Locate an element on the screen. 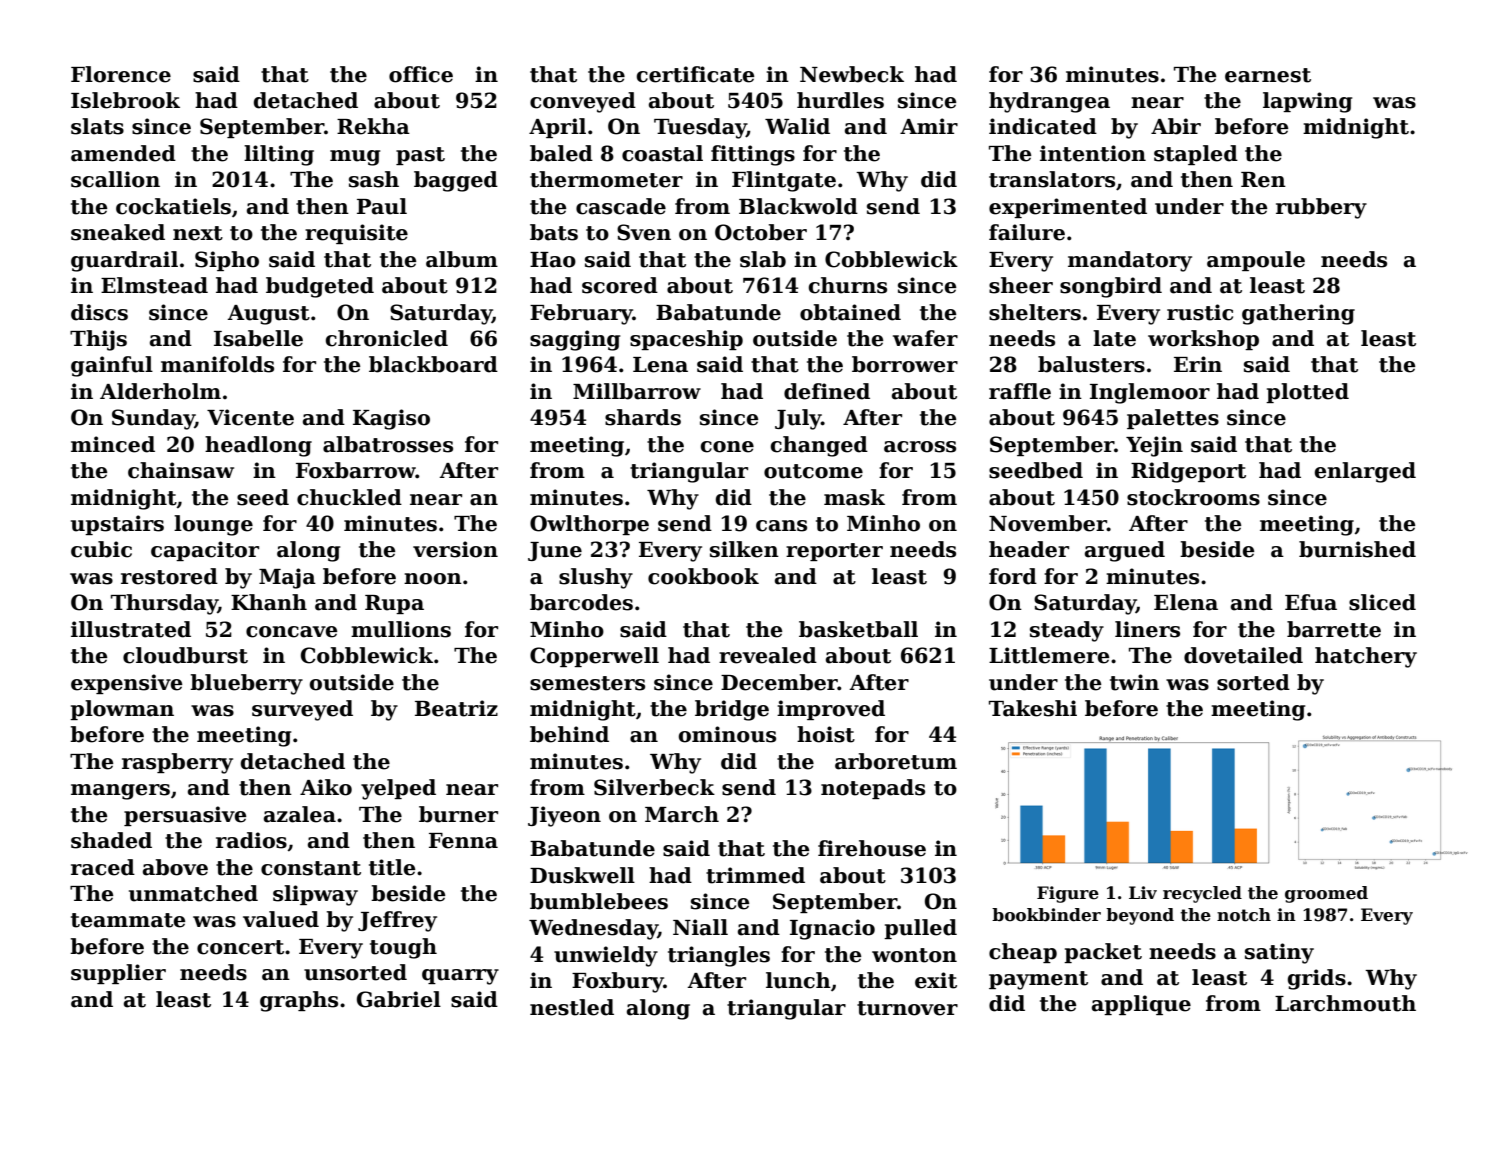  earnest is located at coordinates (1268, 75).
